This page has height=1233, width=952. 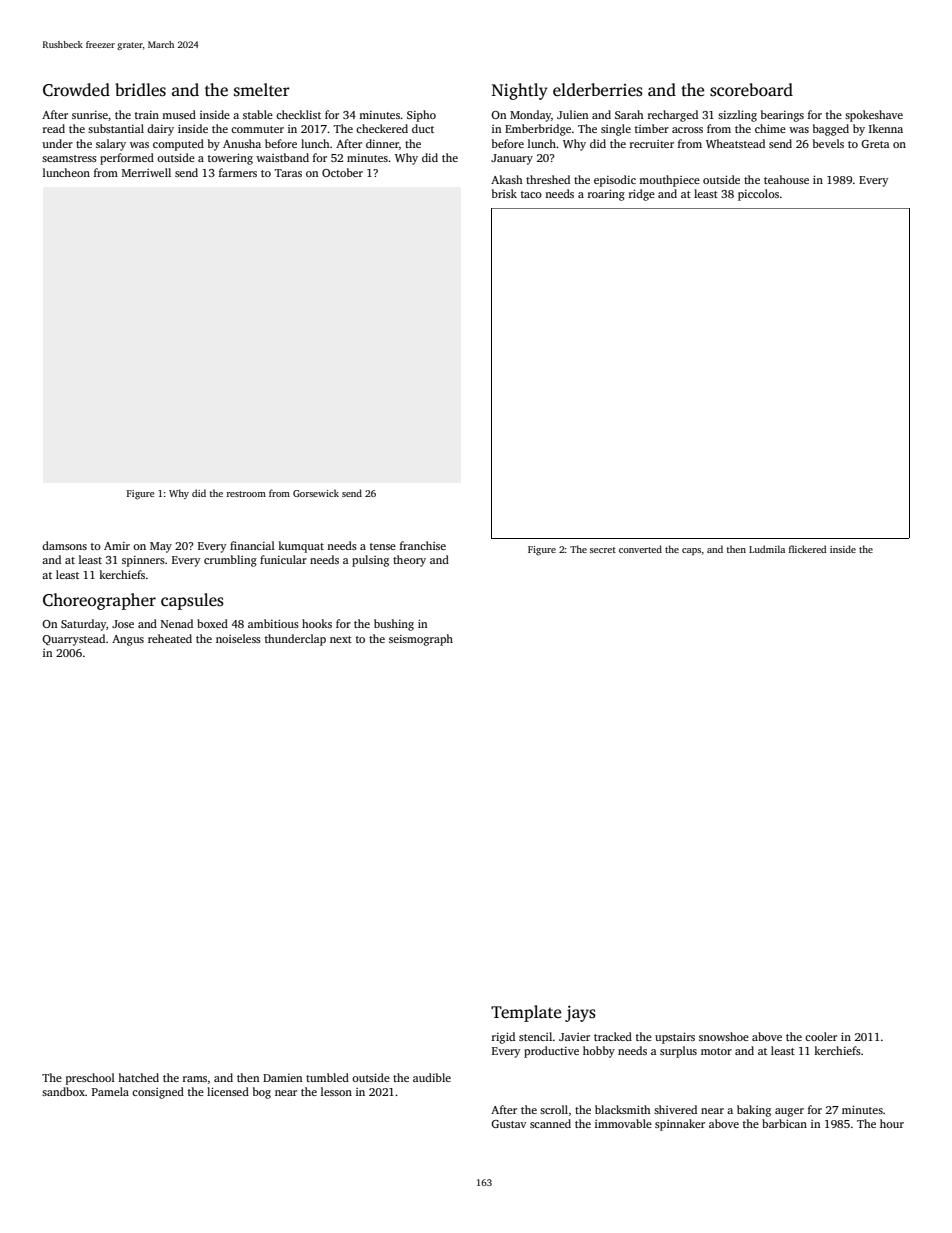 What do you see at coordinates (238, 638) in the page?
I see `noiseless` at bounding box center [238, 638].
